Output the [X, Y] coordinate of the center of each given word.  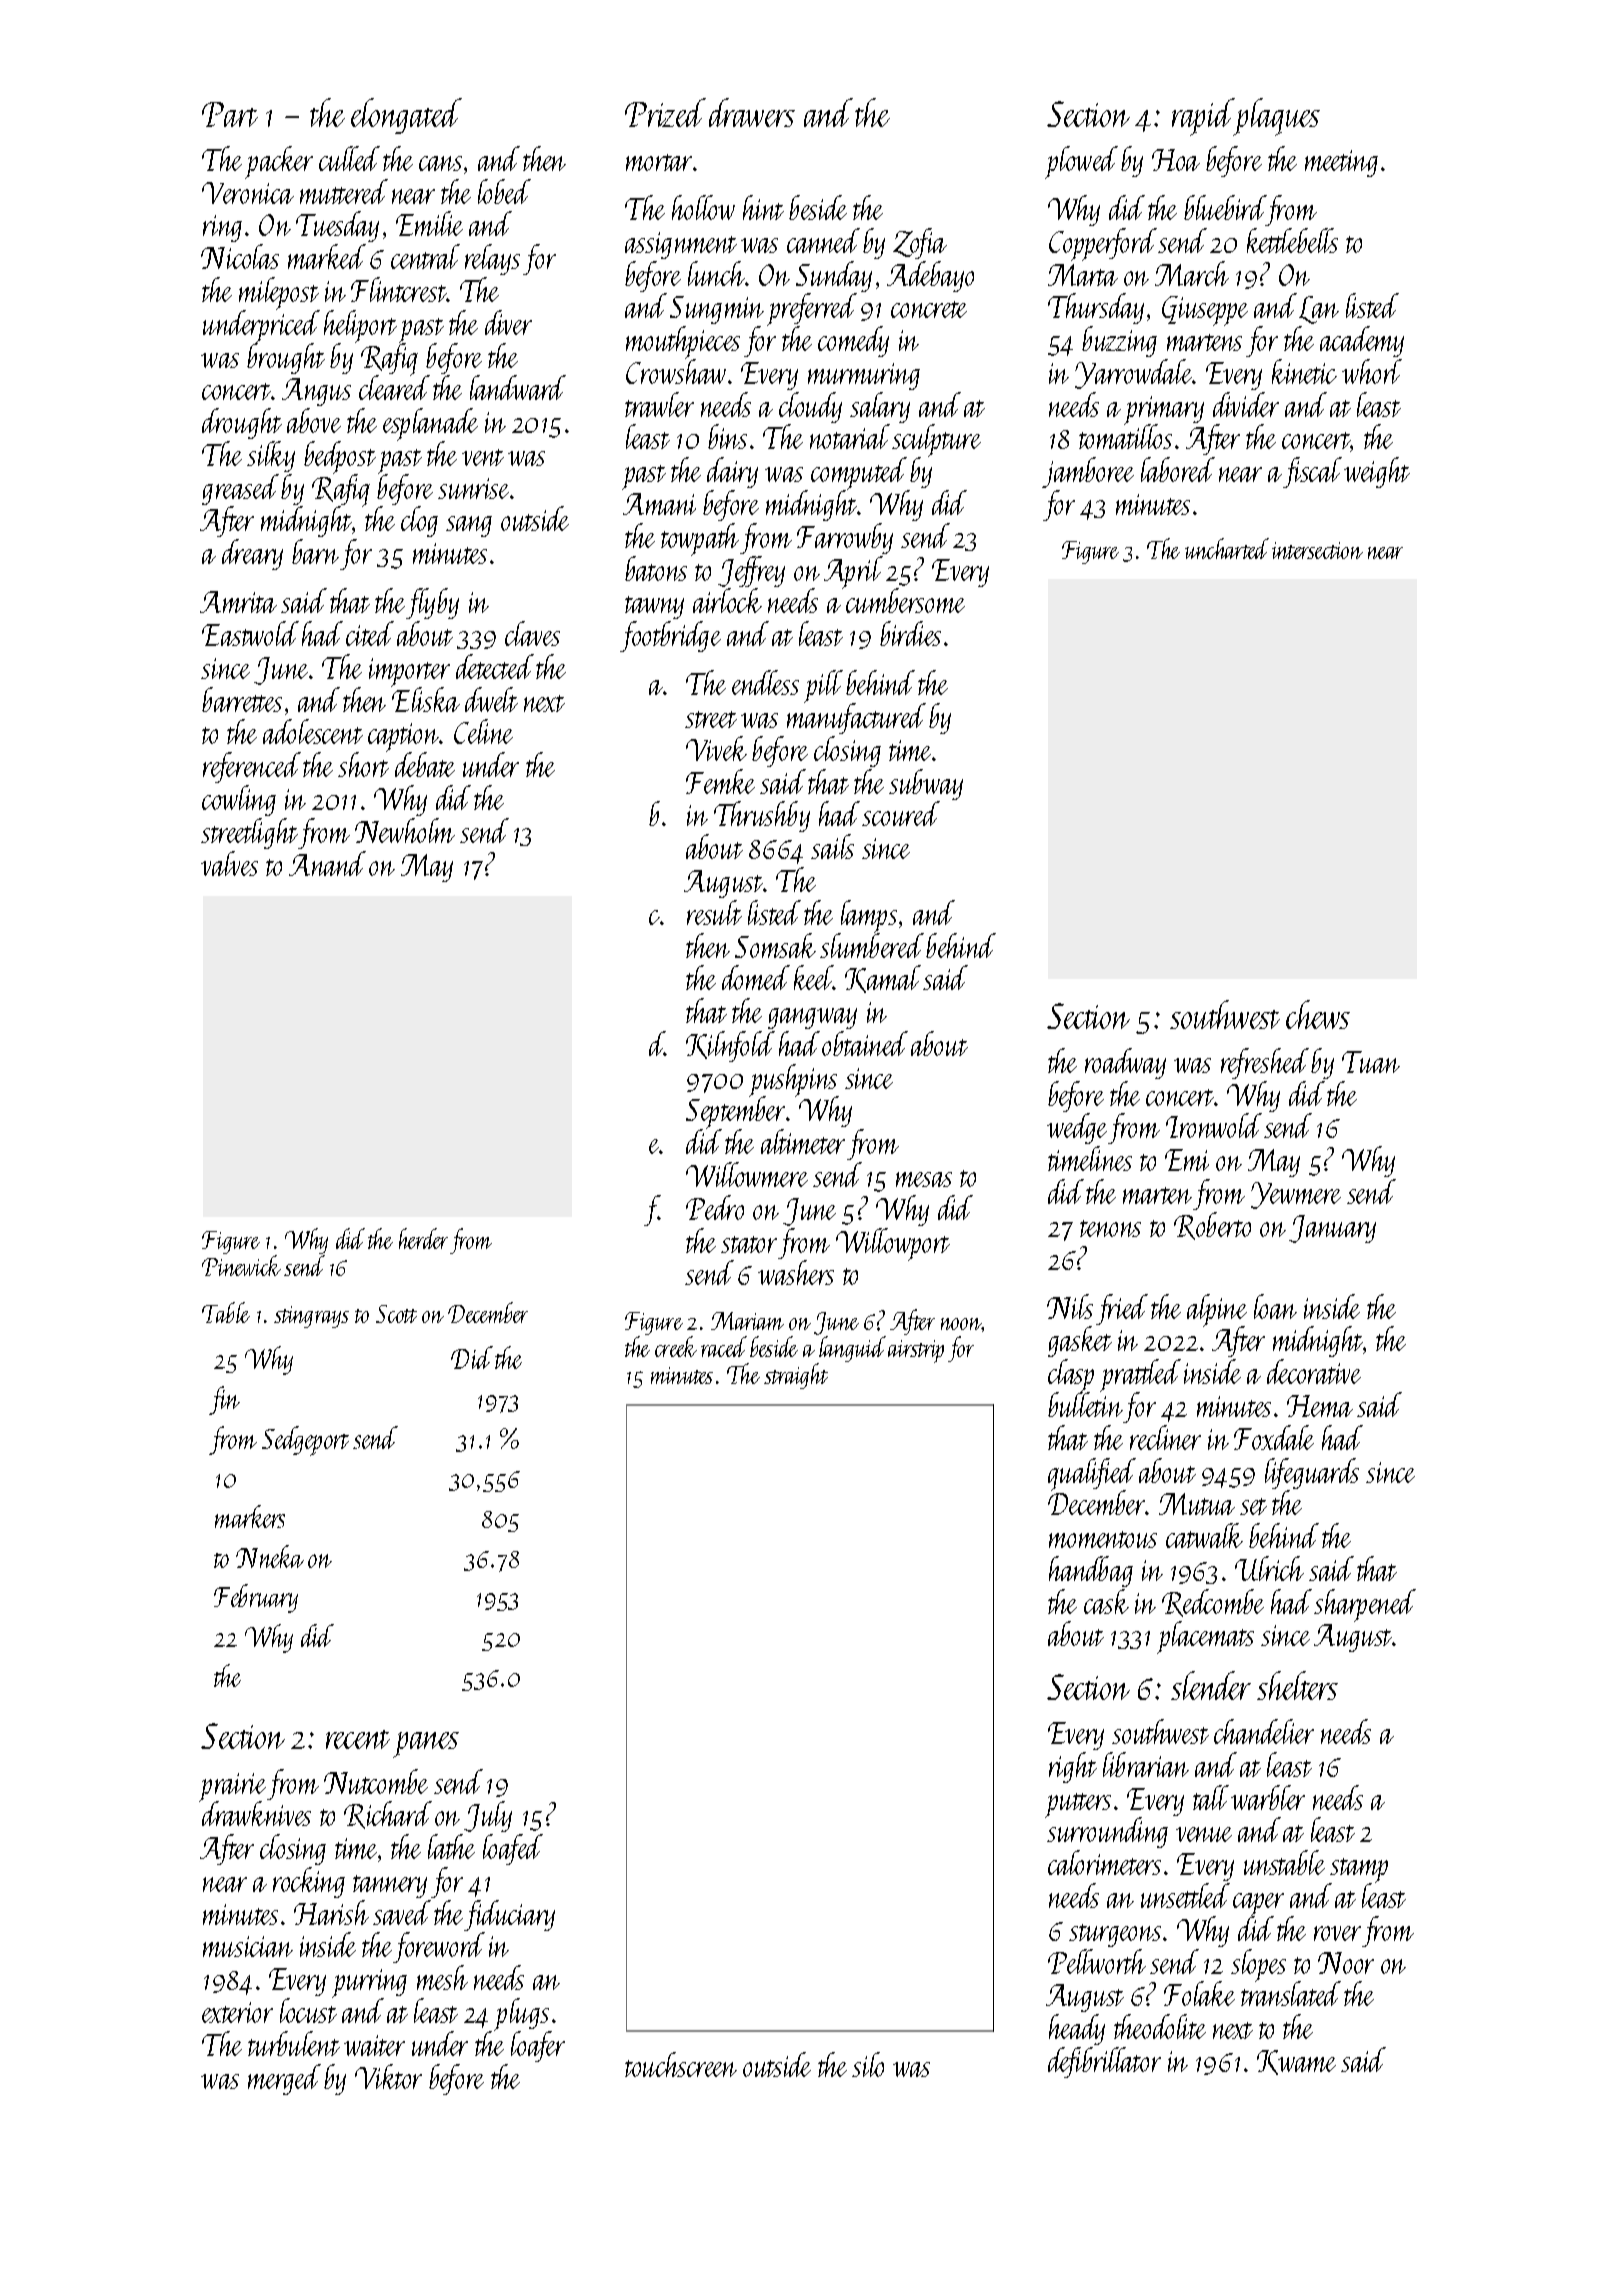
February [256, 1598]
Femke [720, 781]
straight [796, 1376]
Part [230, 114]
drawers [752, 112]
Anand [327, 863]
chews [1318, 1014]
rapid [1203, 117]
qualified [1092, 1474]
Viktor [388, 2076]
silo [868, 2064]
